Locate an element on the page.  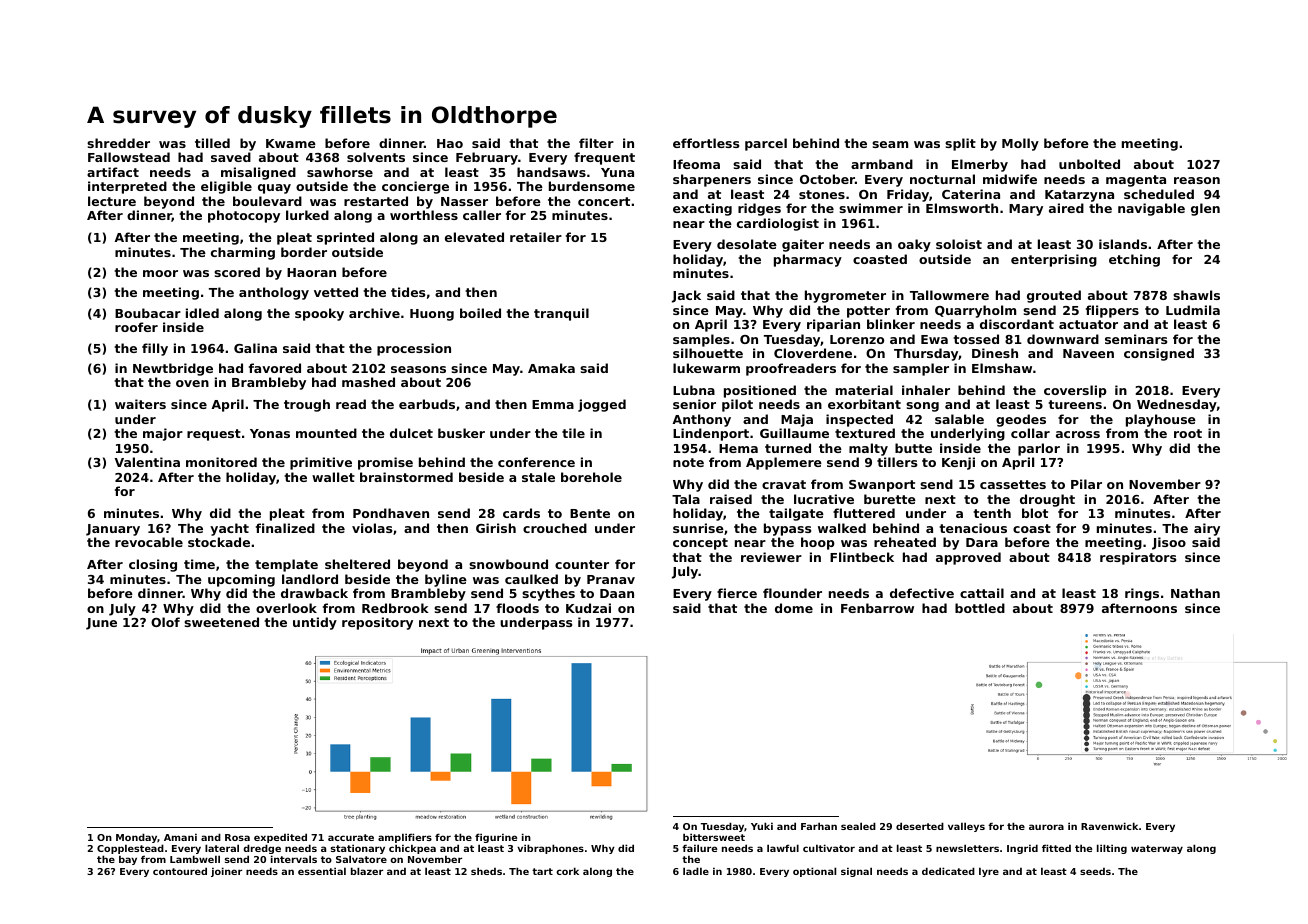
Olof is located at coordinates (165, 622).
